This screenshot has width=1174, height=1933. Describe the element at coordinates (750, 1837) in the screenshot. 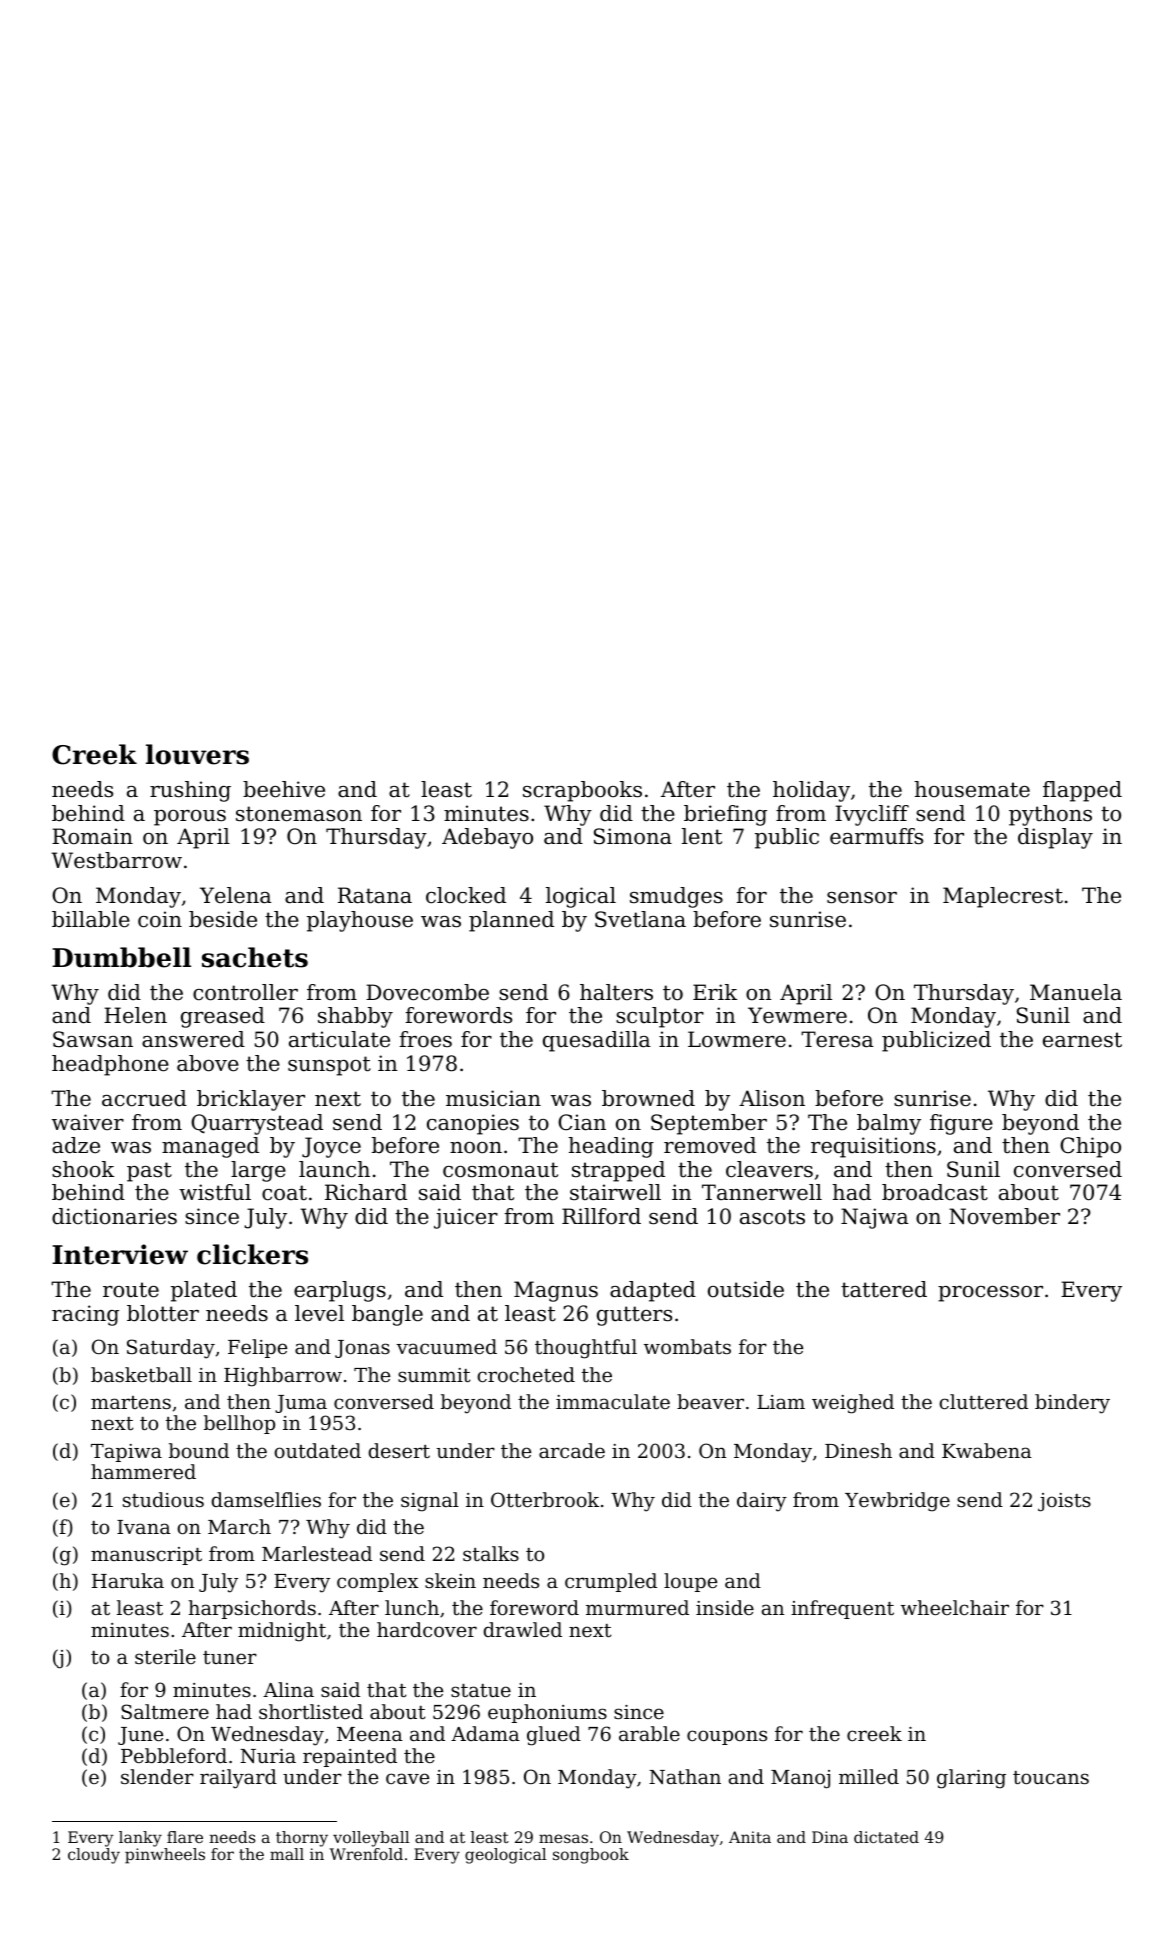

I see `Anita` at that location.
